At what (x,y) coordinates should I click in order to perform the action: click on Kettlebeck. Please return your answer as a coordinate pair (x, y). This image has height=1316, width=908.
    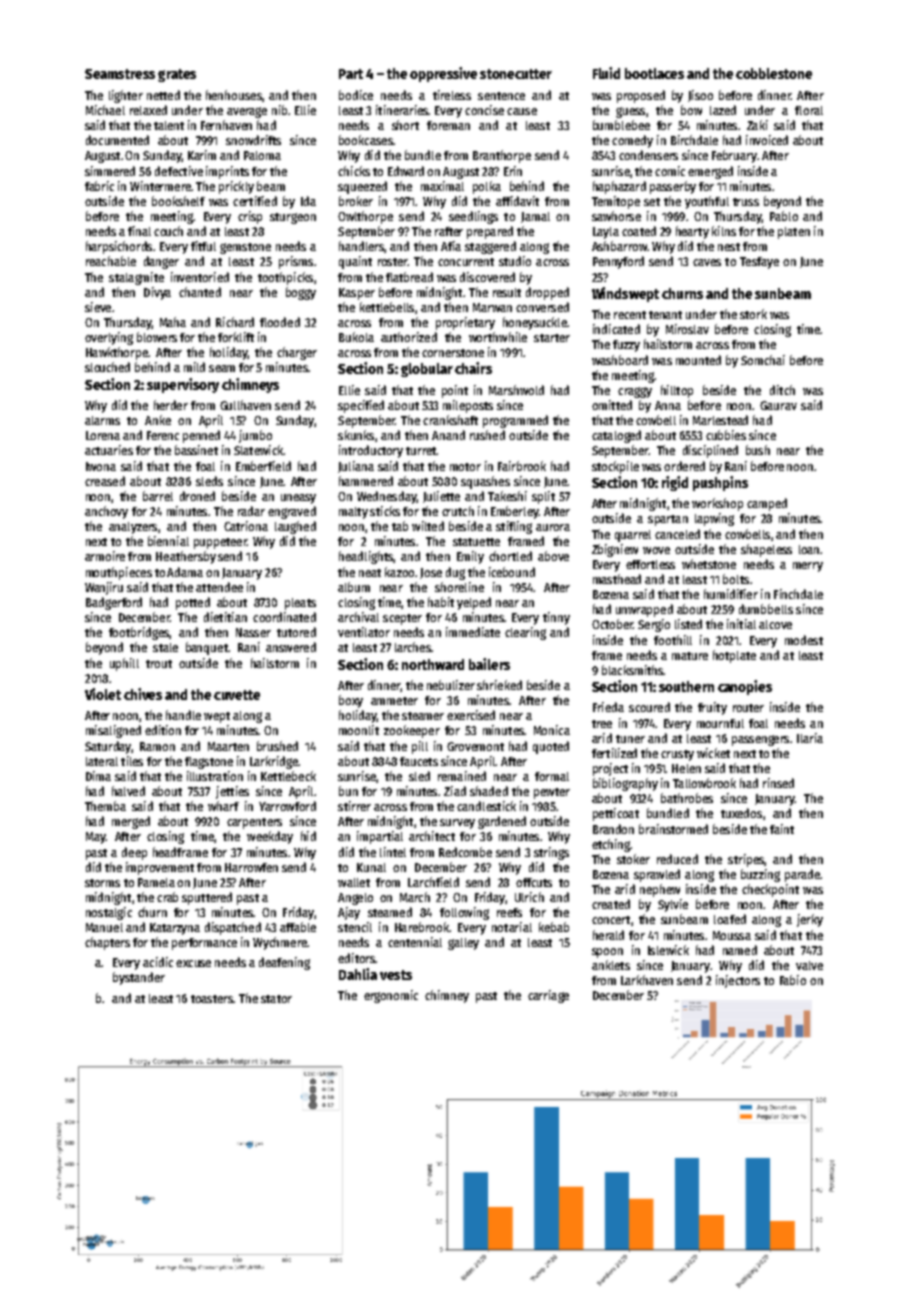
    Looking at the image, I should click on (288, 776).
